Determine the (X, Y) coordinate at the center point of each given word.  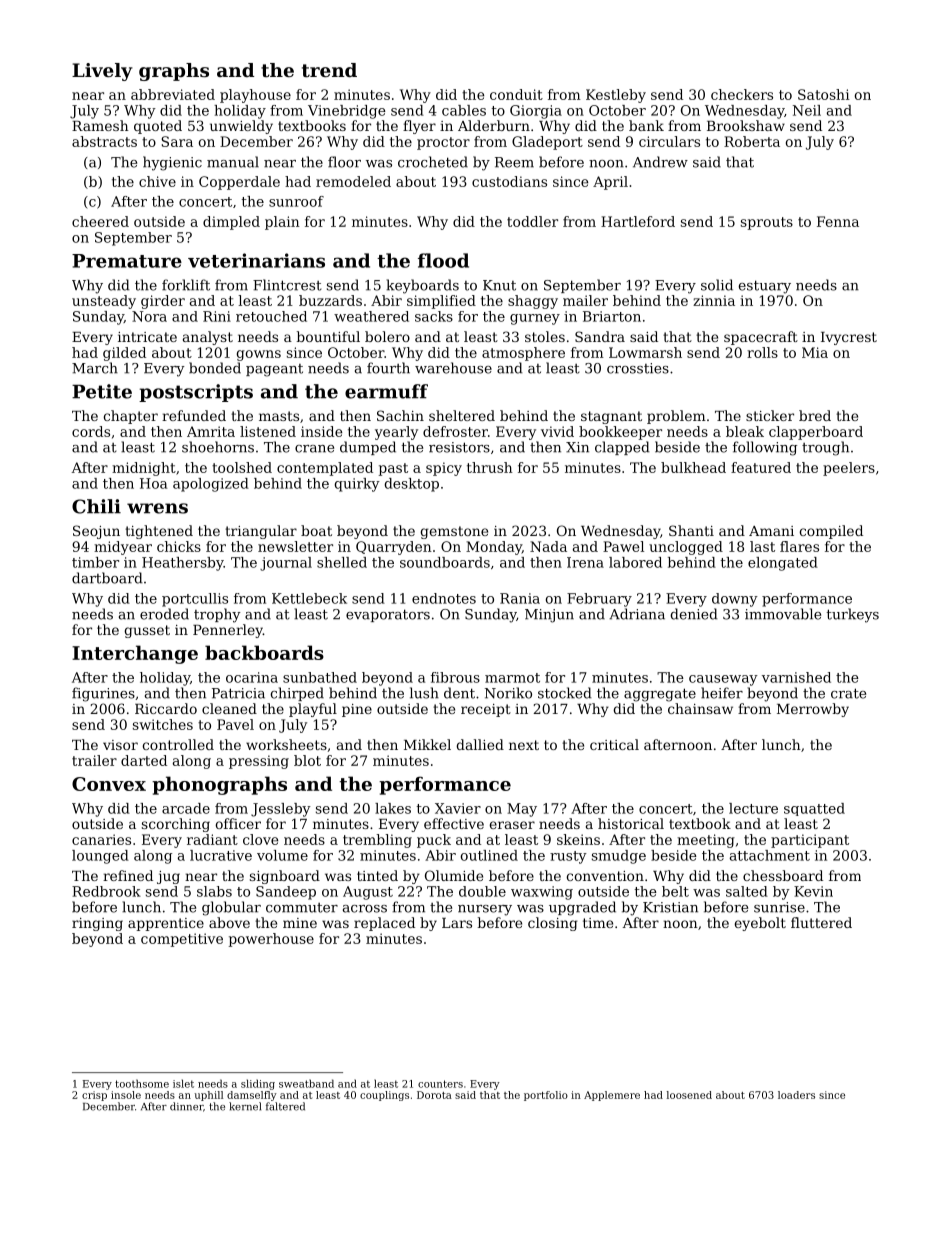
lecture (753, 808)
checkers (742, 94)
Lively (102, 72)
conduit (516, 94)
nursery (485, 910)
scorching (176, 825)
